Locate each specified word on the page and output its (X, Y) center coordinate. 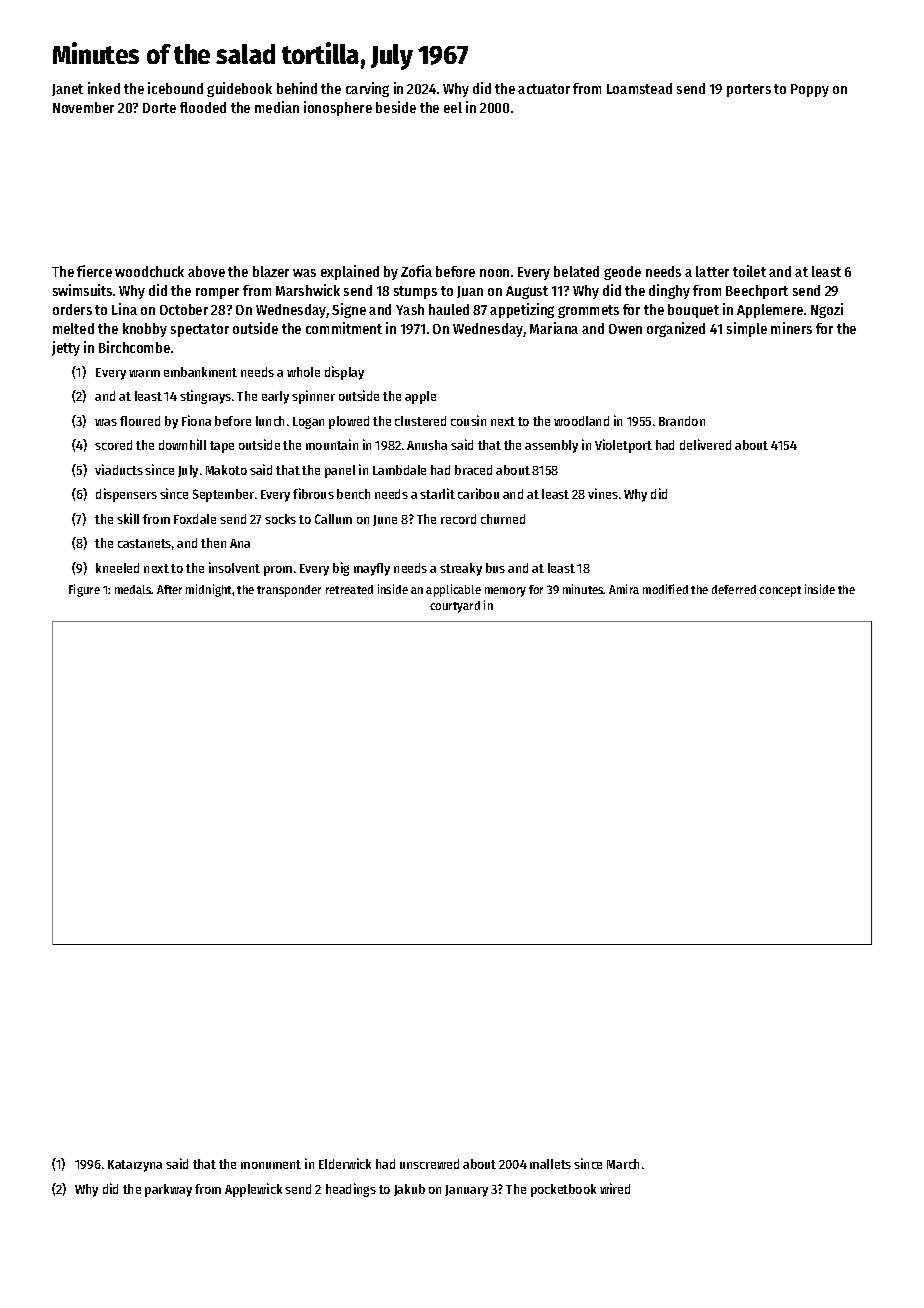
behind (297, 88)
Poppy (810, 90)
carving (367, 89)
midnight (208, 590)
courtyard (455, 607)
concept (780, 591)
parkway (168, 1190)
